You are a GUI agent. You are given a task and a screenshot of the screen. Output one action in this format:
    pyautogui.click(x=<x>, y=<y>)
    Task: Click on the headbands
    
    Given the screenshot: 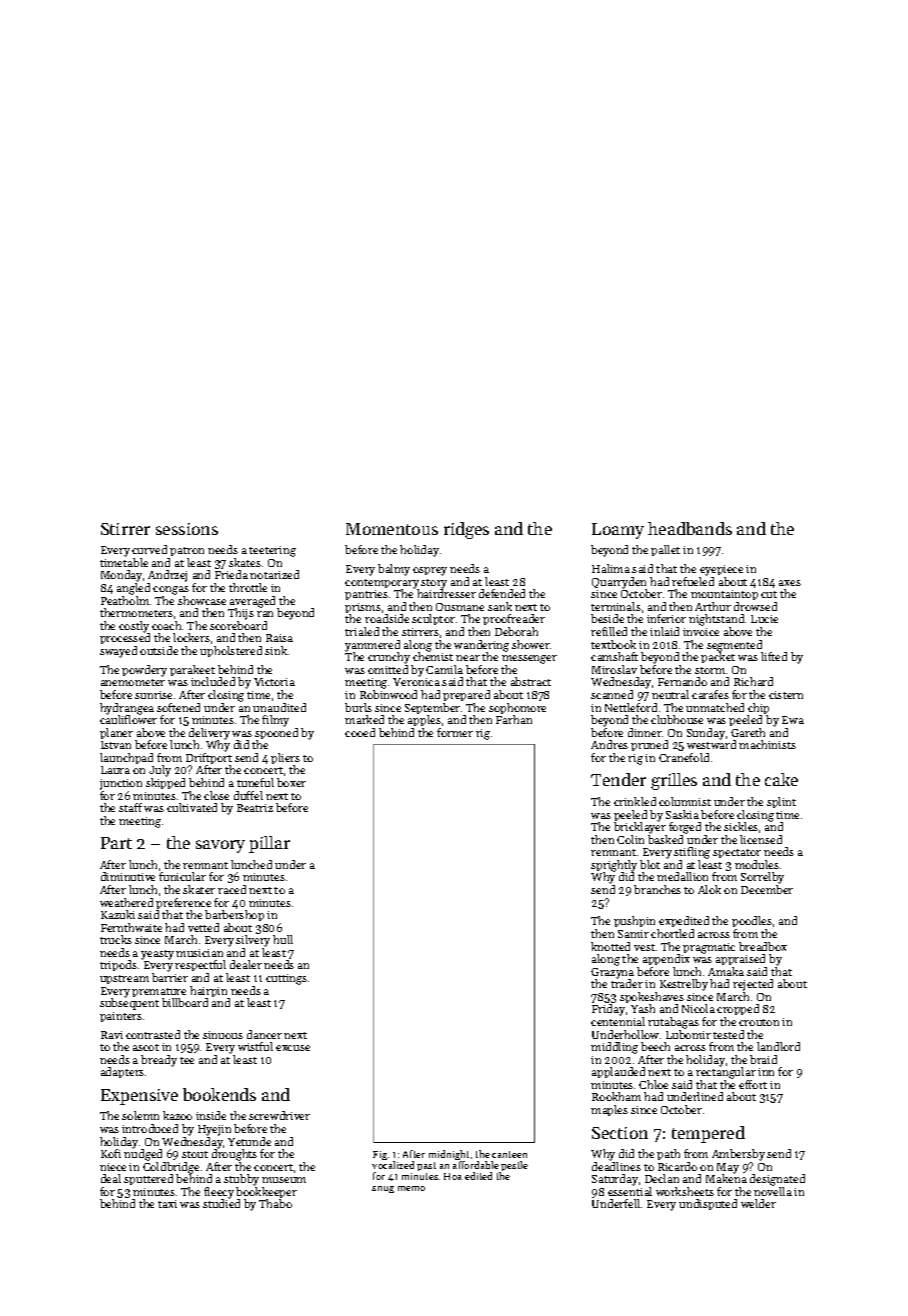 What is the action you would take?
    pyautogui.click(x=690, y=528)
